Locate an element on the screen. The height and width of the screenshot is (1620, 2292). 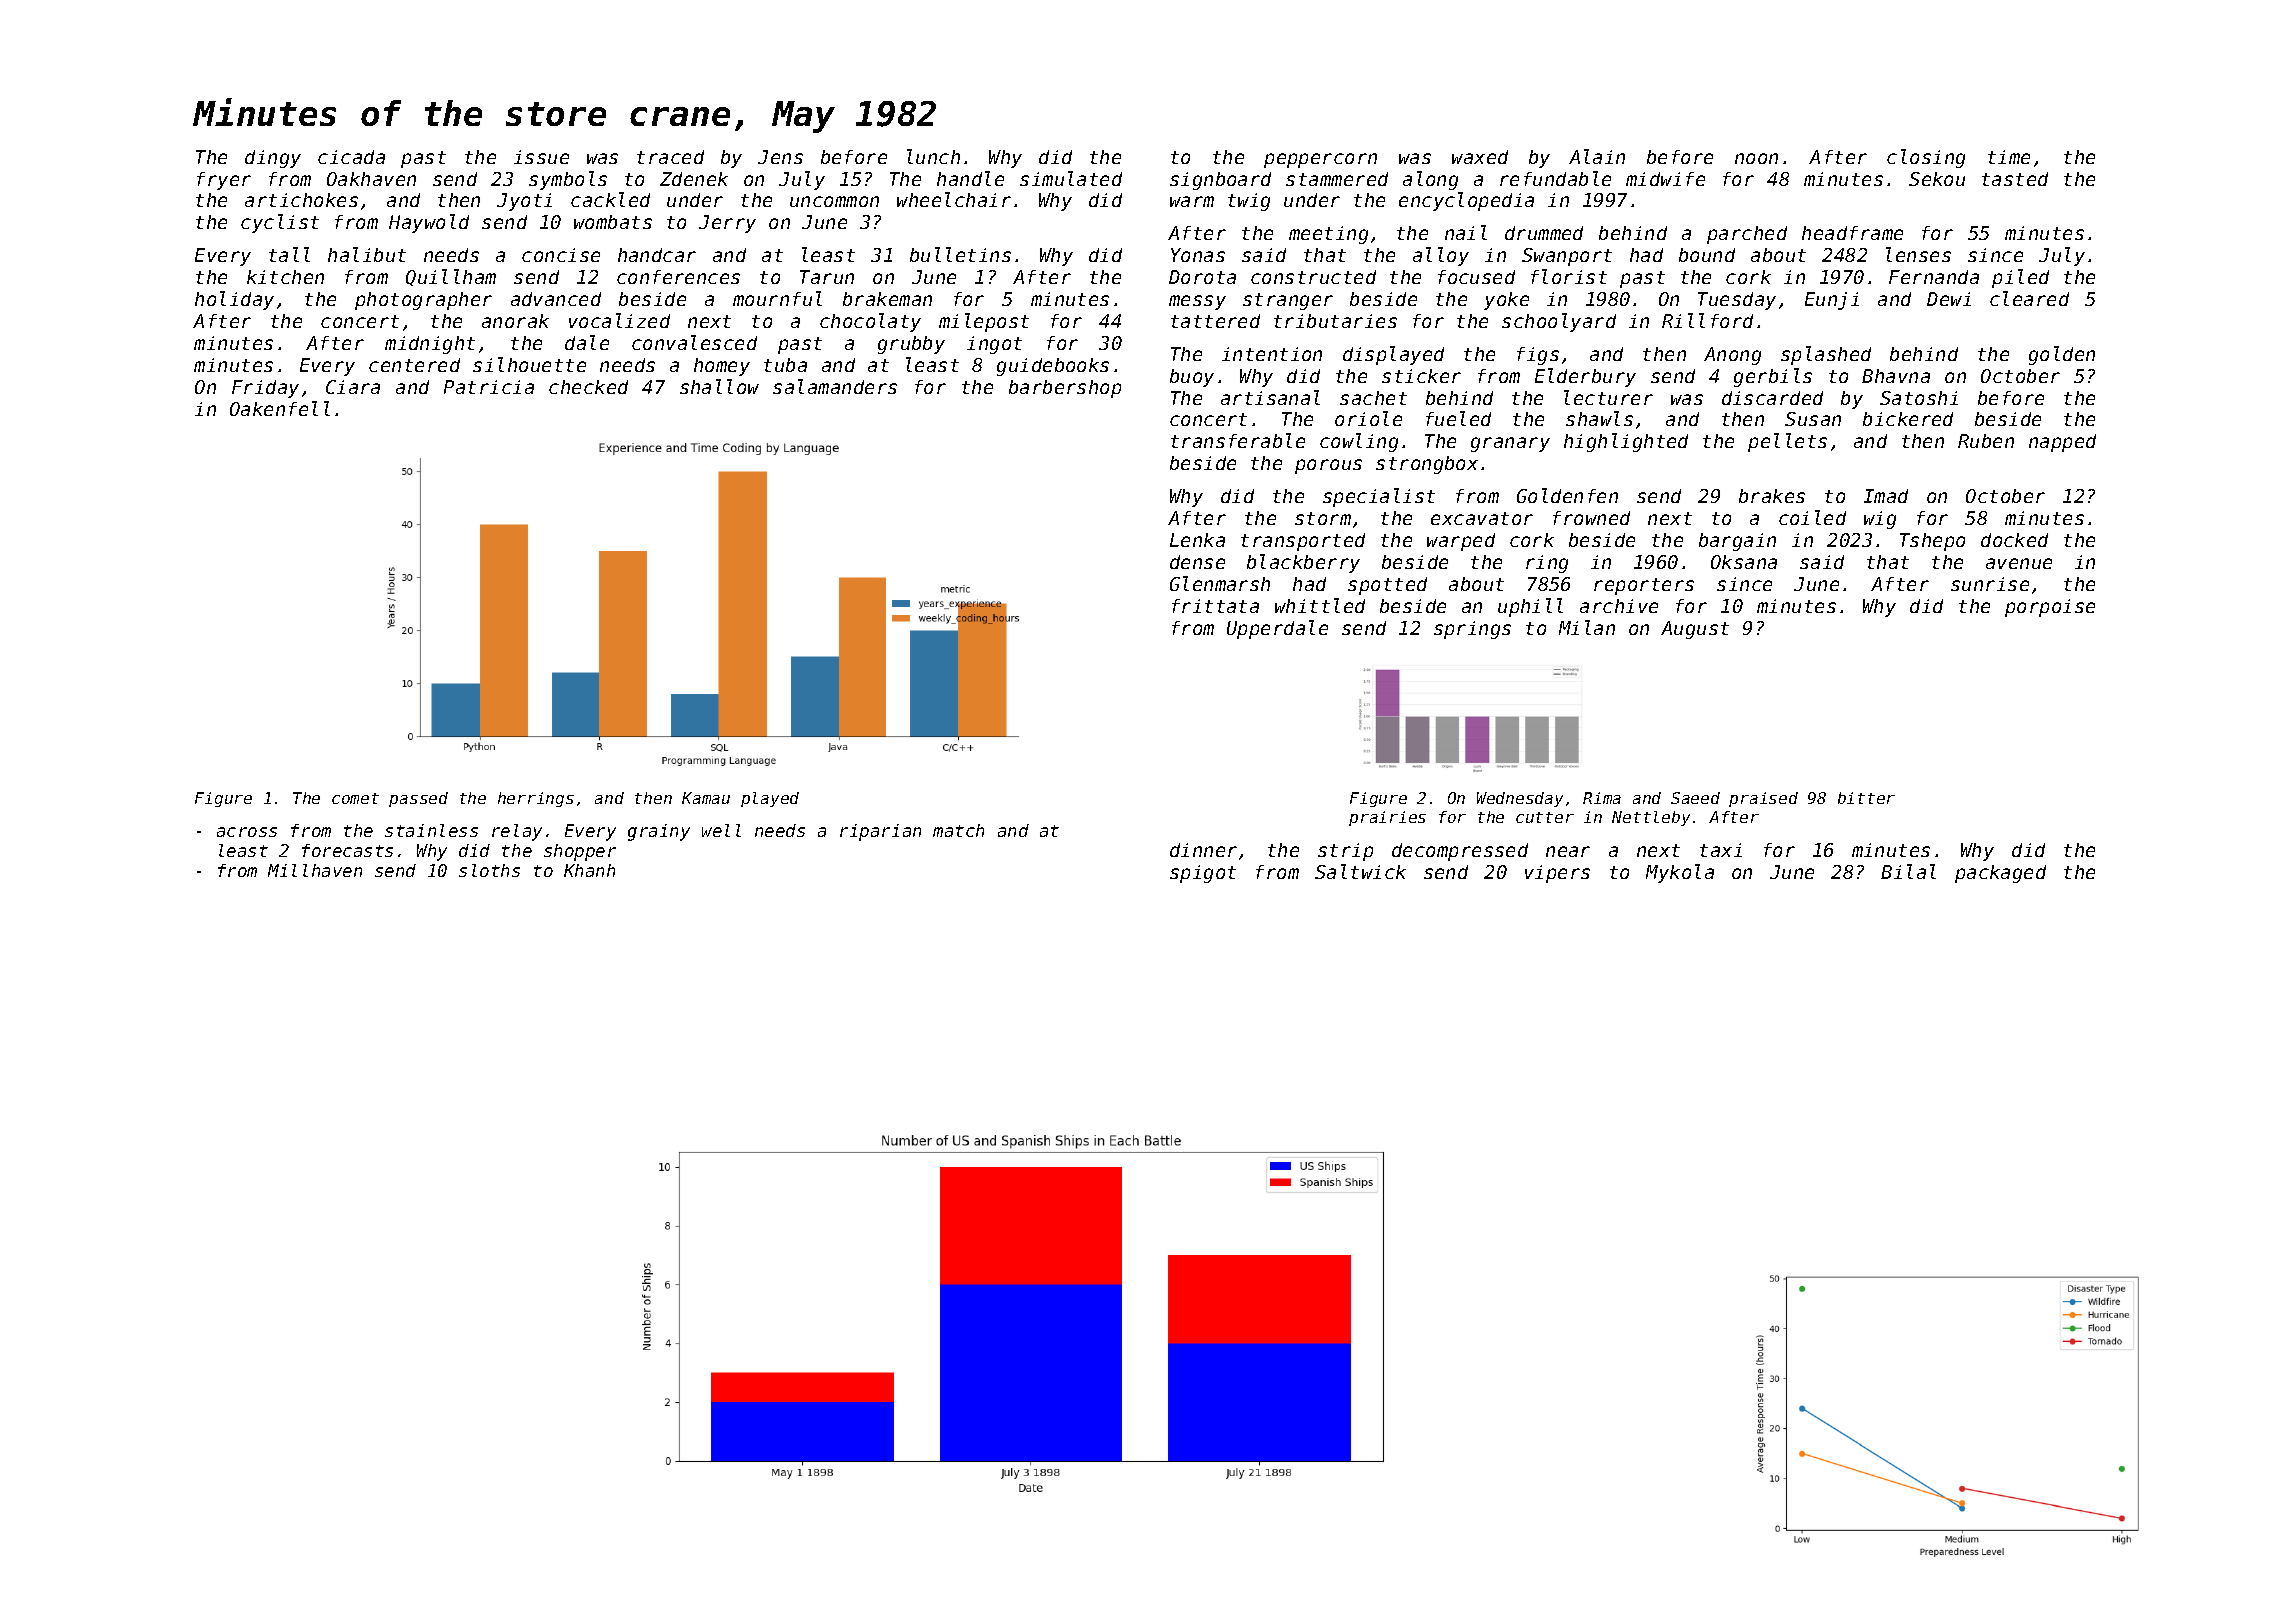
porpoise is located at coordinates (2050, 608).
